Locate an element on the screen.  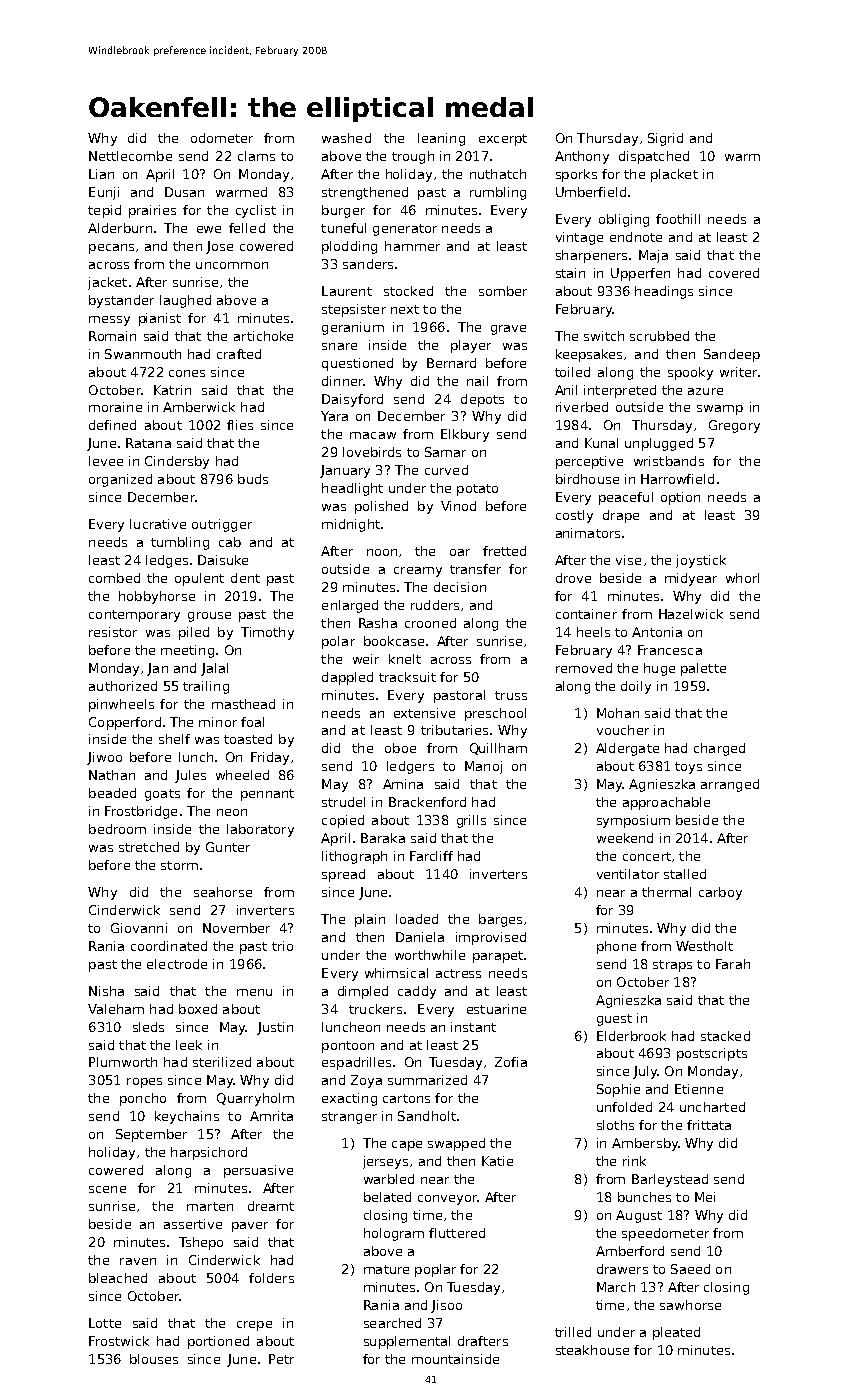
Quillham is located at coordinates (498, 749).
